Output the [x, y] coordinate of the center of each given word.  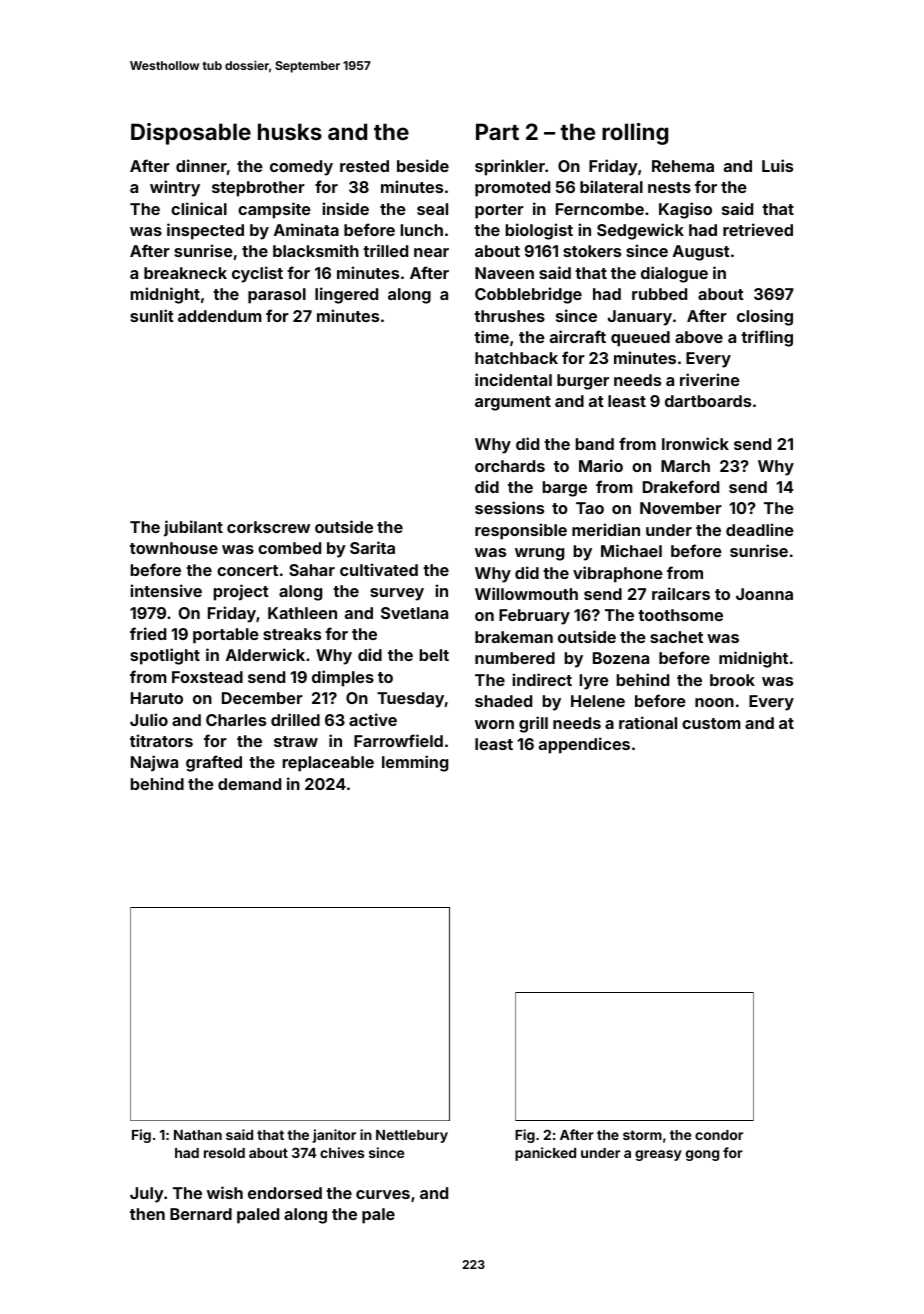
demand [249, 784]
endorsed [285, 1193]
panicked [545, 1154]
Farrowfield [398, 740]
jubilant [193, 528]
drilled [295, 719]
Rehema [683, 166]
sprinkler [510, 167]
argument [513, 403]
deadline [760, 529]
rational [648, 722]
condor [719, 1135]
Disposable [191, 134]
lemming [415, 763]
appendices [584, 745]
